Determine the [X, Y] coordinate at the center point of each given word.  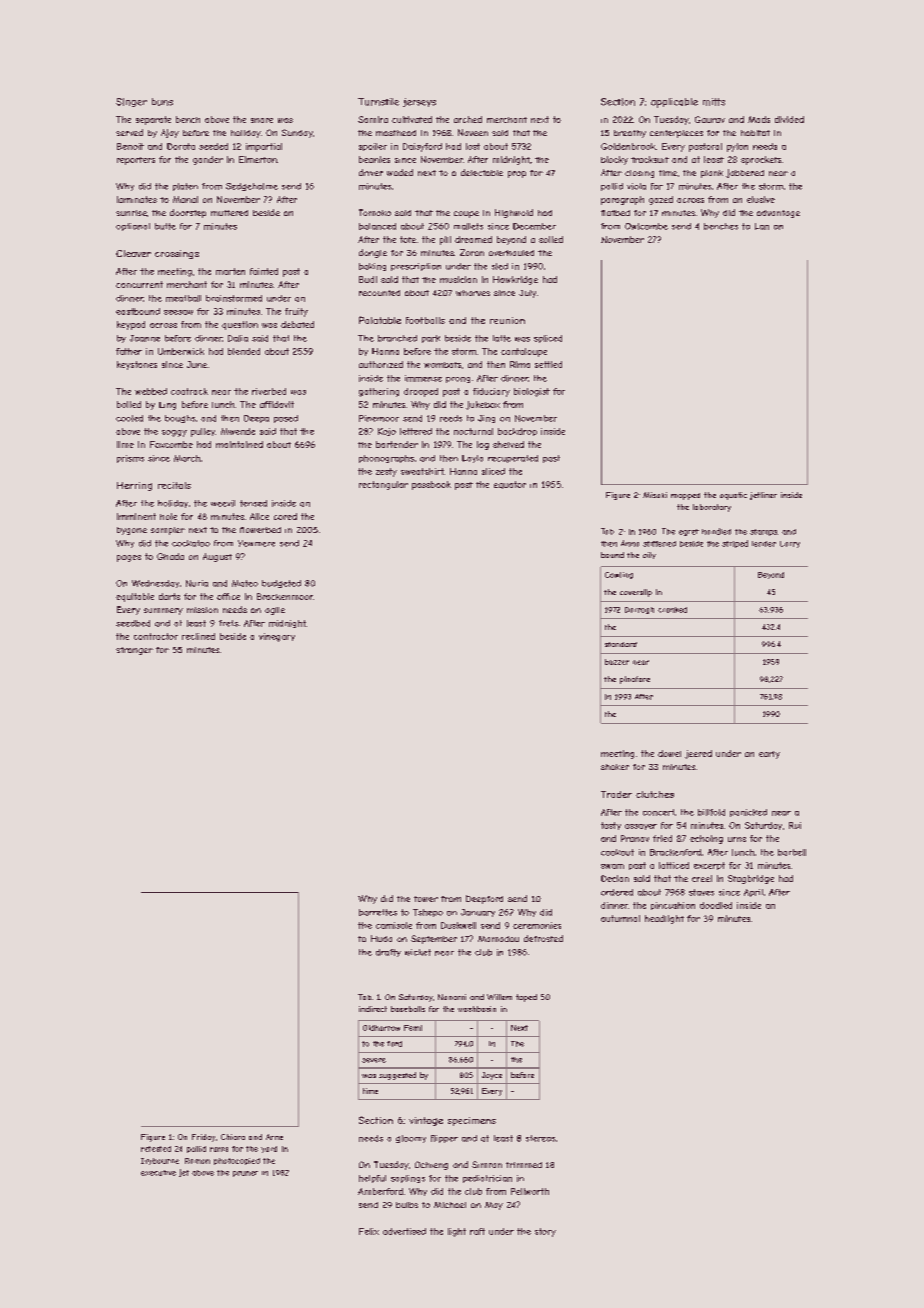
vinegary [277, 637]
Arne [274, 1137]
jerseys [419, 102]
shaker [615, 767]
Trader [616, 794]
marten [230, 271]
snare [262, 120]
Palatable [380, 320]
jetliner [763, 496]
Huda [381, 938]
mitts [714, 102]
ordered [617, 892]
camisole [394, 925]
